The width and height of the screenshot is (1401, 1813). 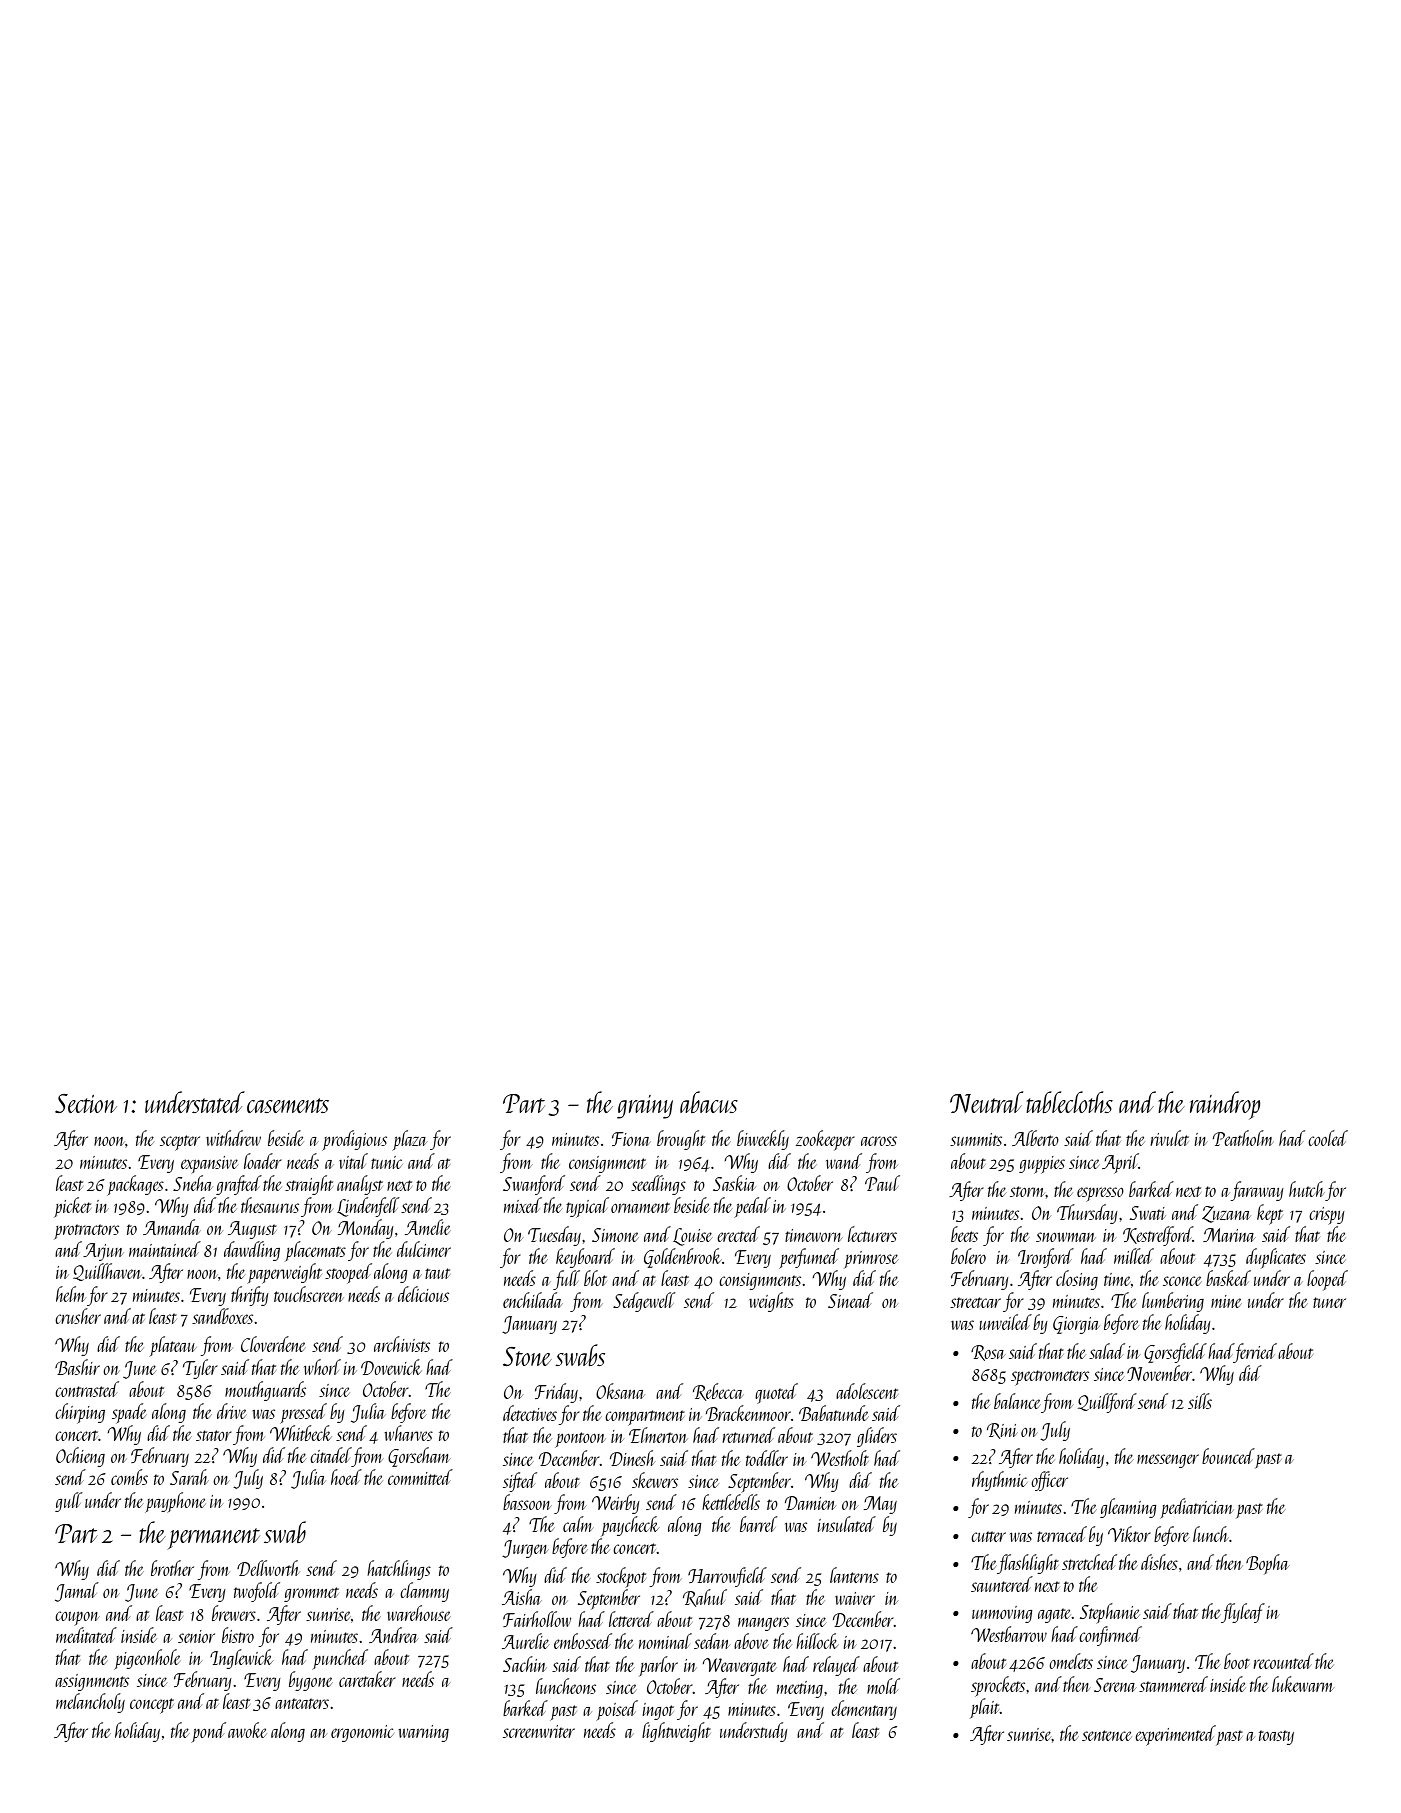 What do you see at coordinates (681, 1140) in the screenshot?
I see `brought` at bounding box center [681, 1140].
